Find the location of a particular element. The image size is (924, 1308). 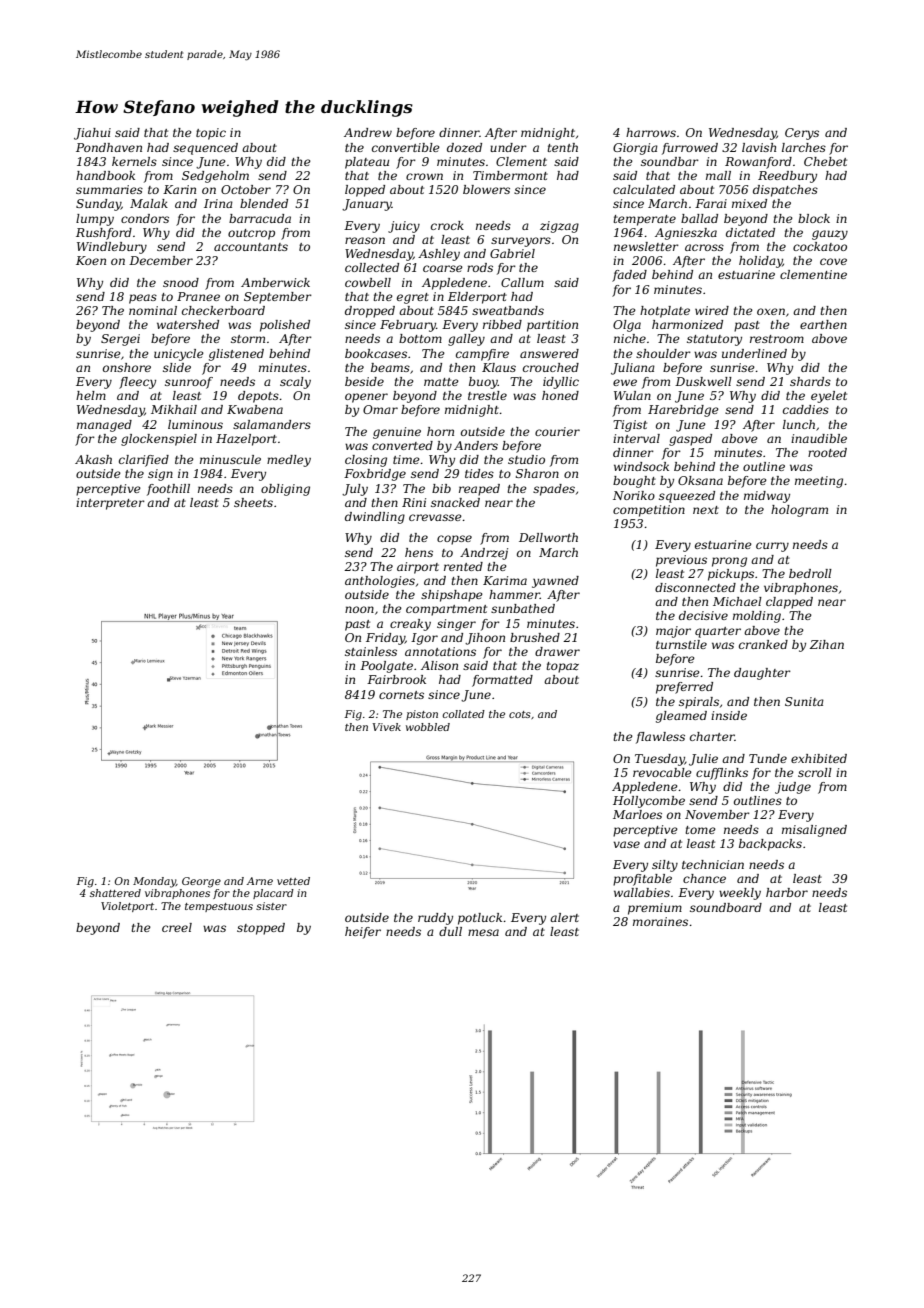

furrowed is located at coordinates (690, 149).
